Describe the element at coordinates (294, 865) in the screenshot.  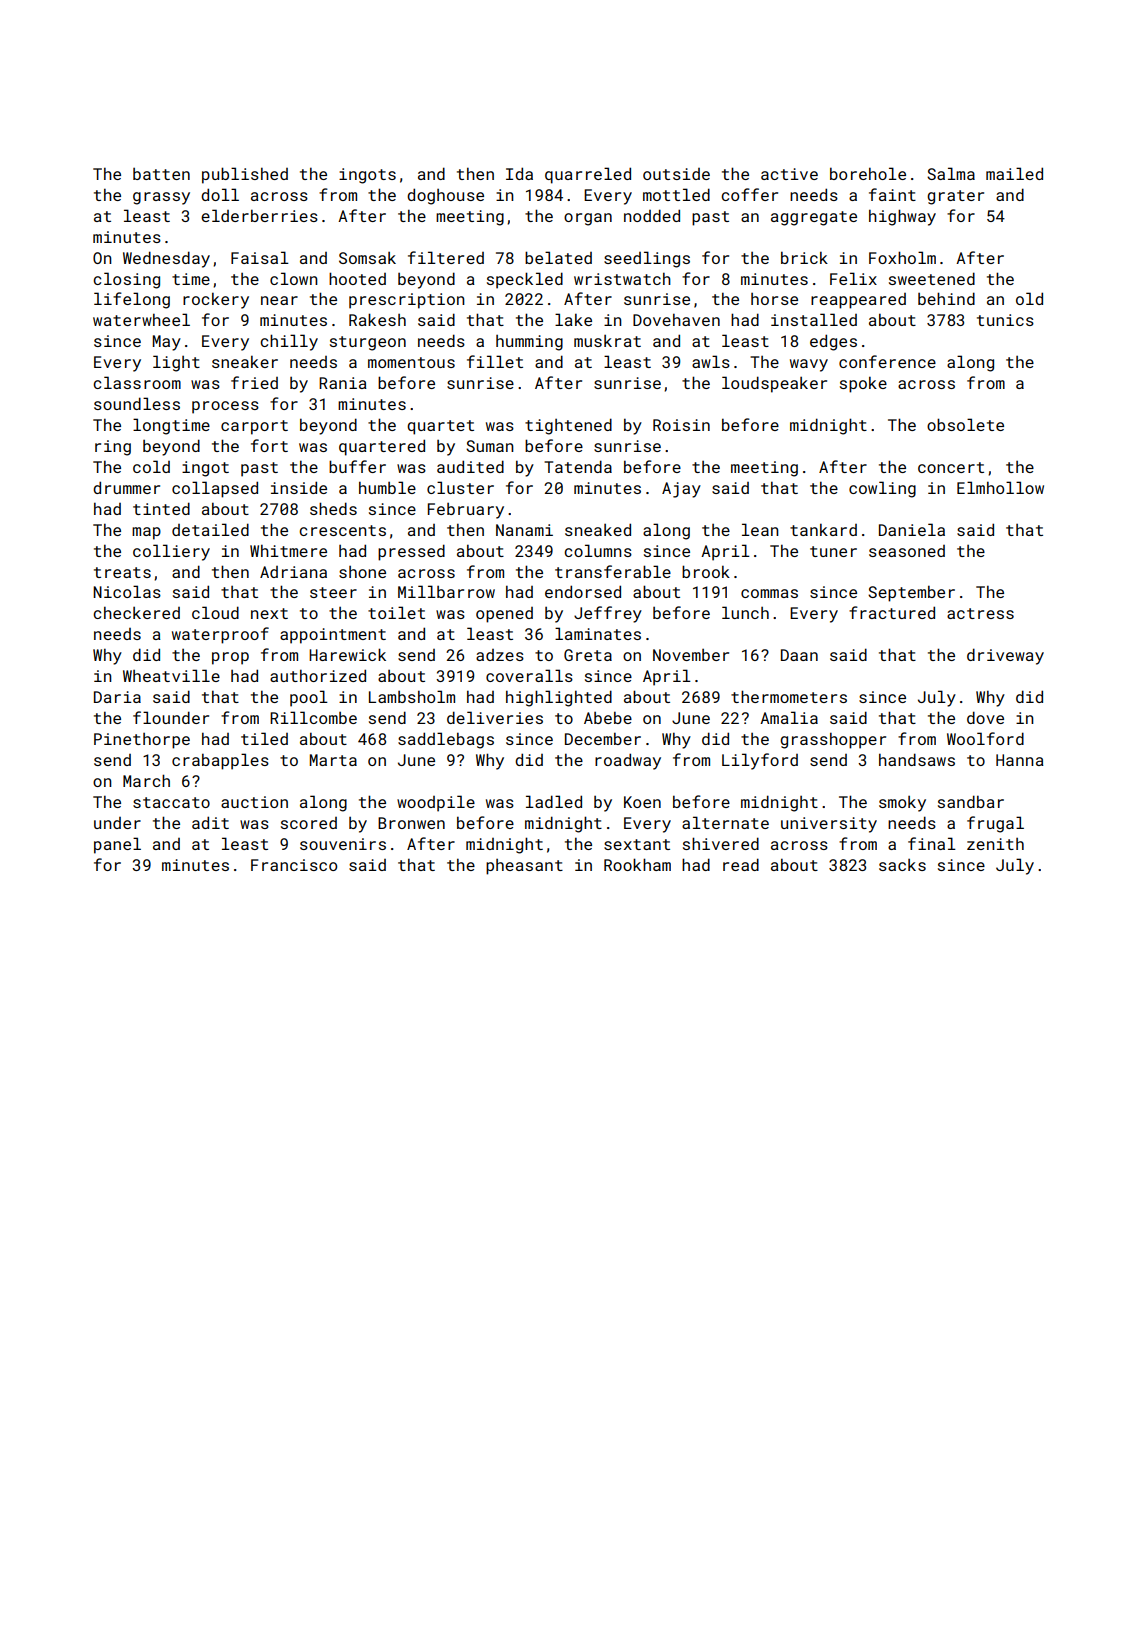
I see `Francisco` at that location.
